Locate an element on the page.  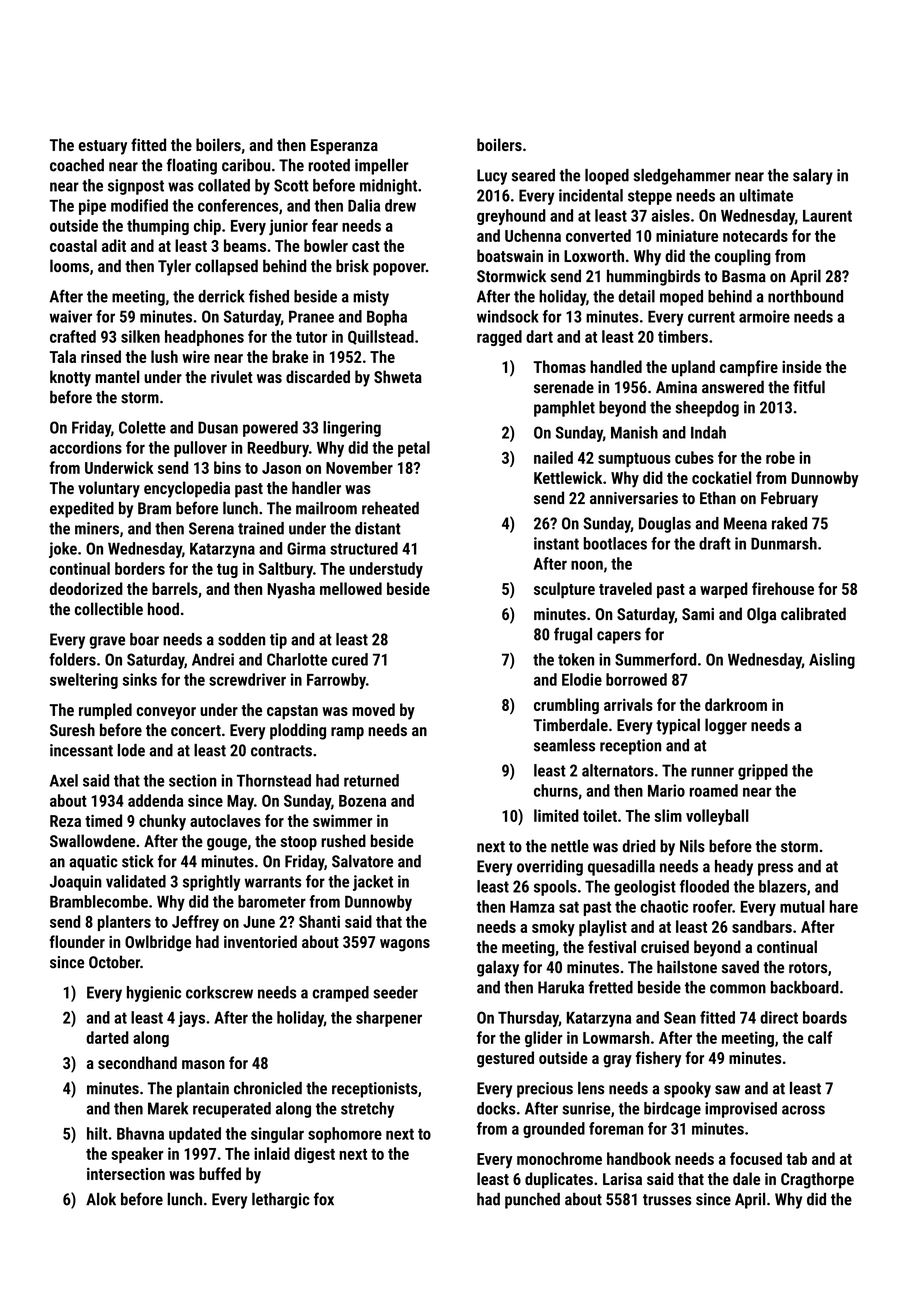
mason is located at coordinates (203, 1064).
